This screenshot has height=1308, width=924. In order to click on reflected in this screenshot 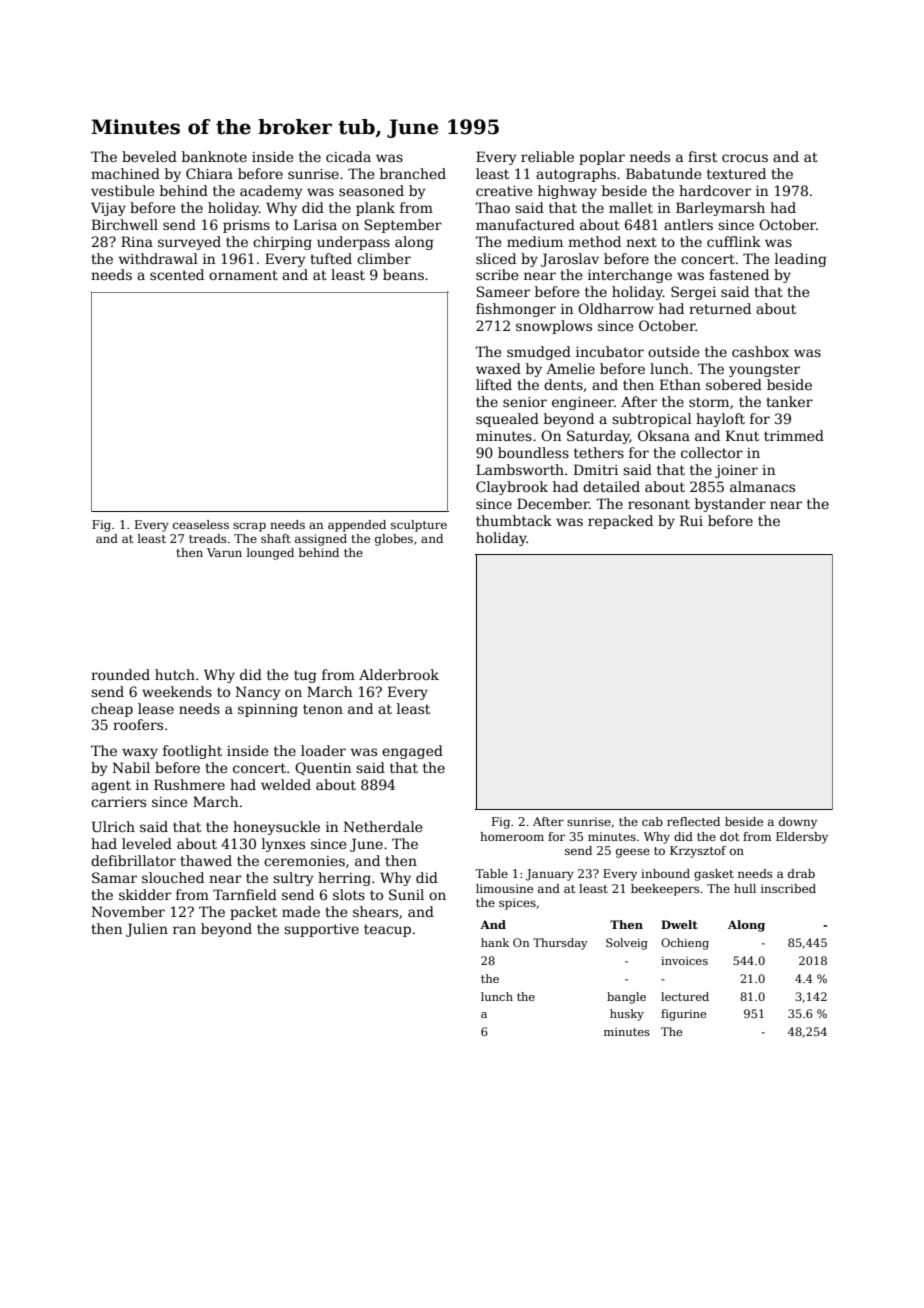, I will do `click(693, 821)`.
